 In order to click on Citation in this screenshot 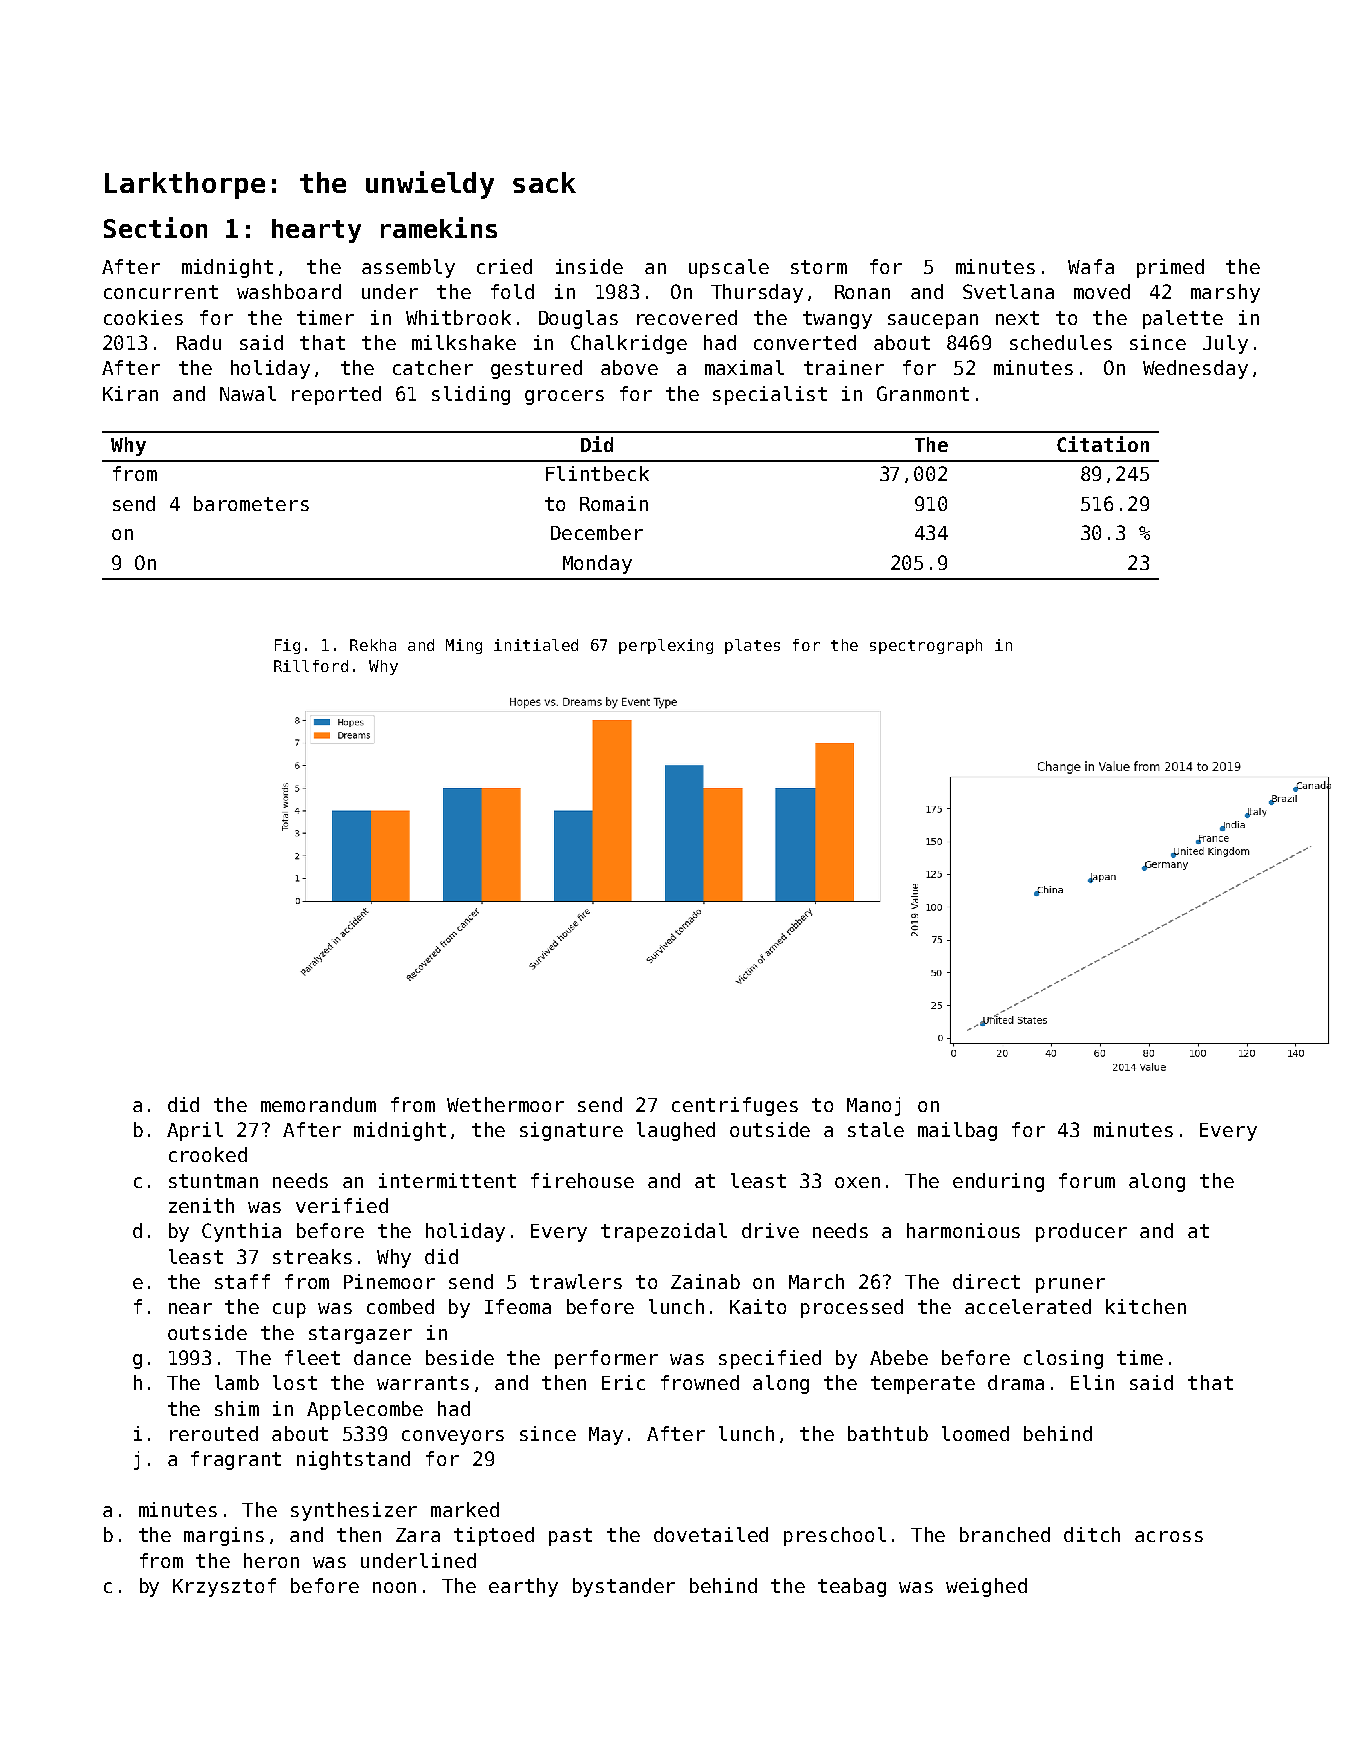, I will do `click(1103, 444)`.
